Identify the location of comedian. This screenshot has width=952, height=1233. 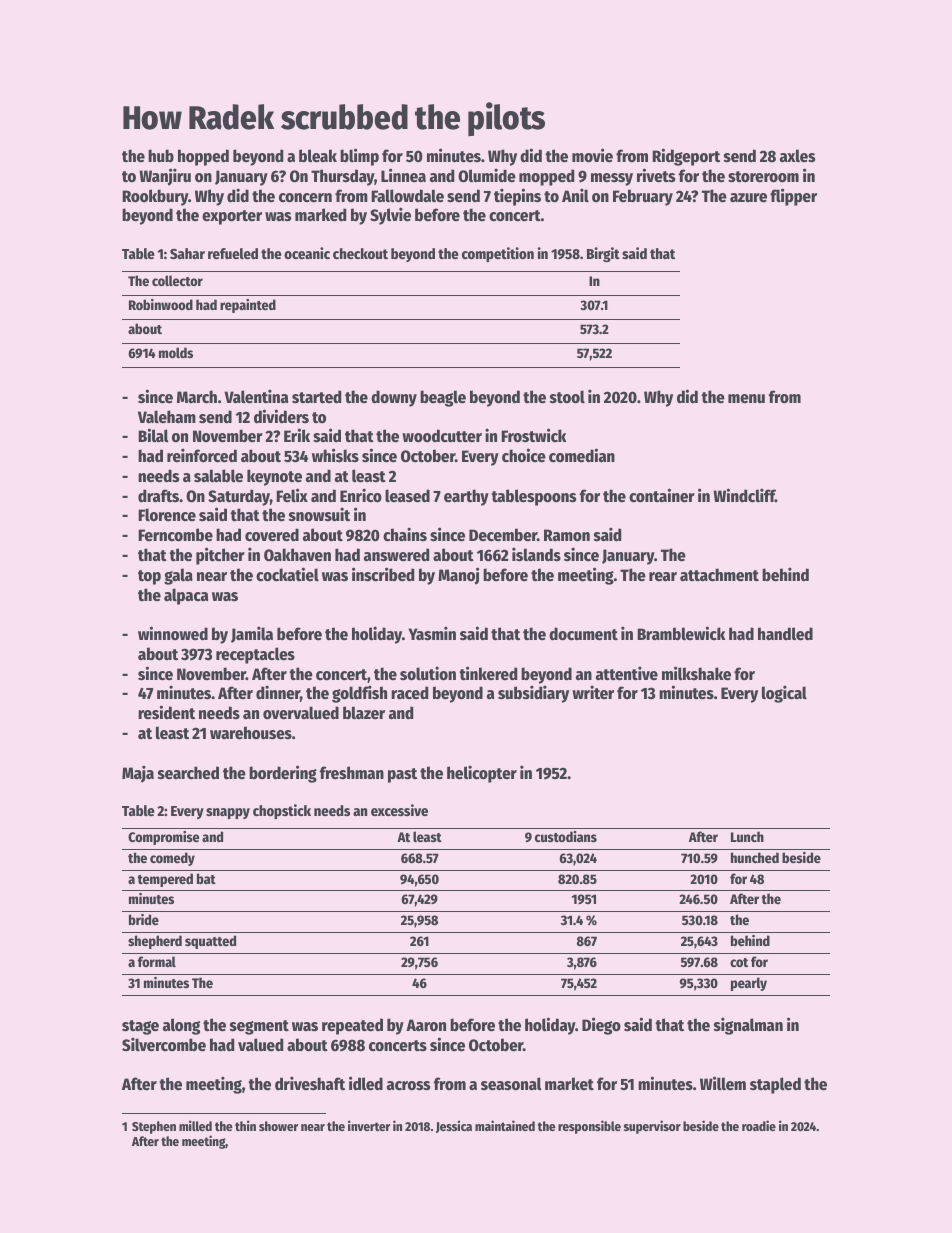
(582, 455).
